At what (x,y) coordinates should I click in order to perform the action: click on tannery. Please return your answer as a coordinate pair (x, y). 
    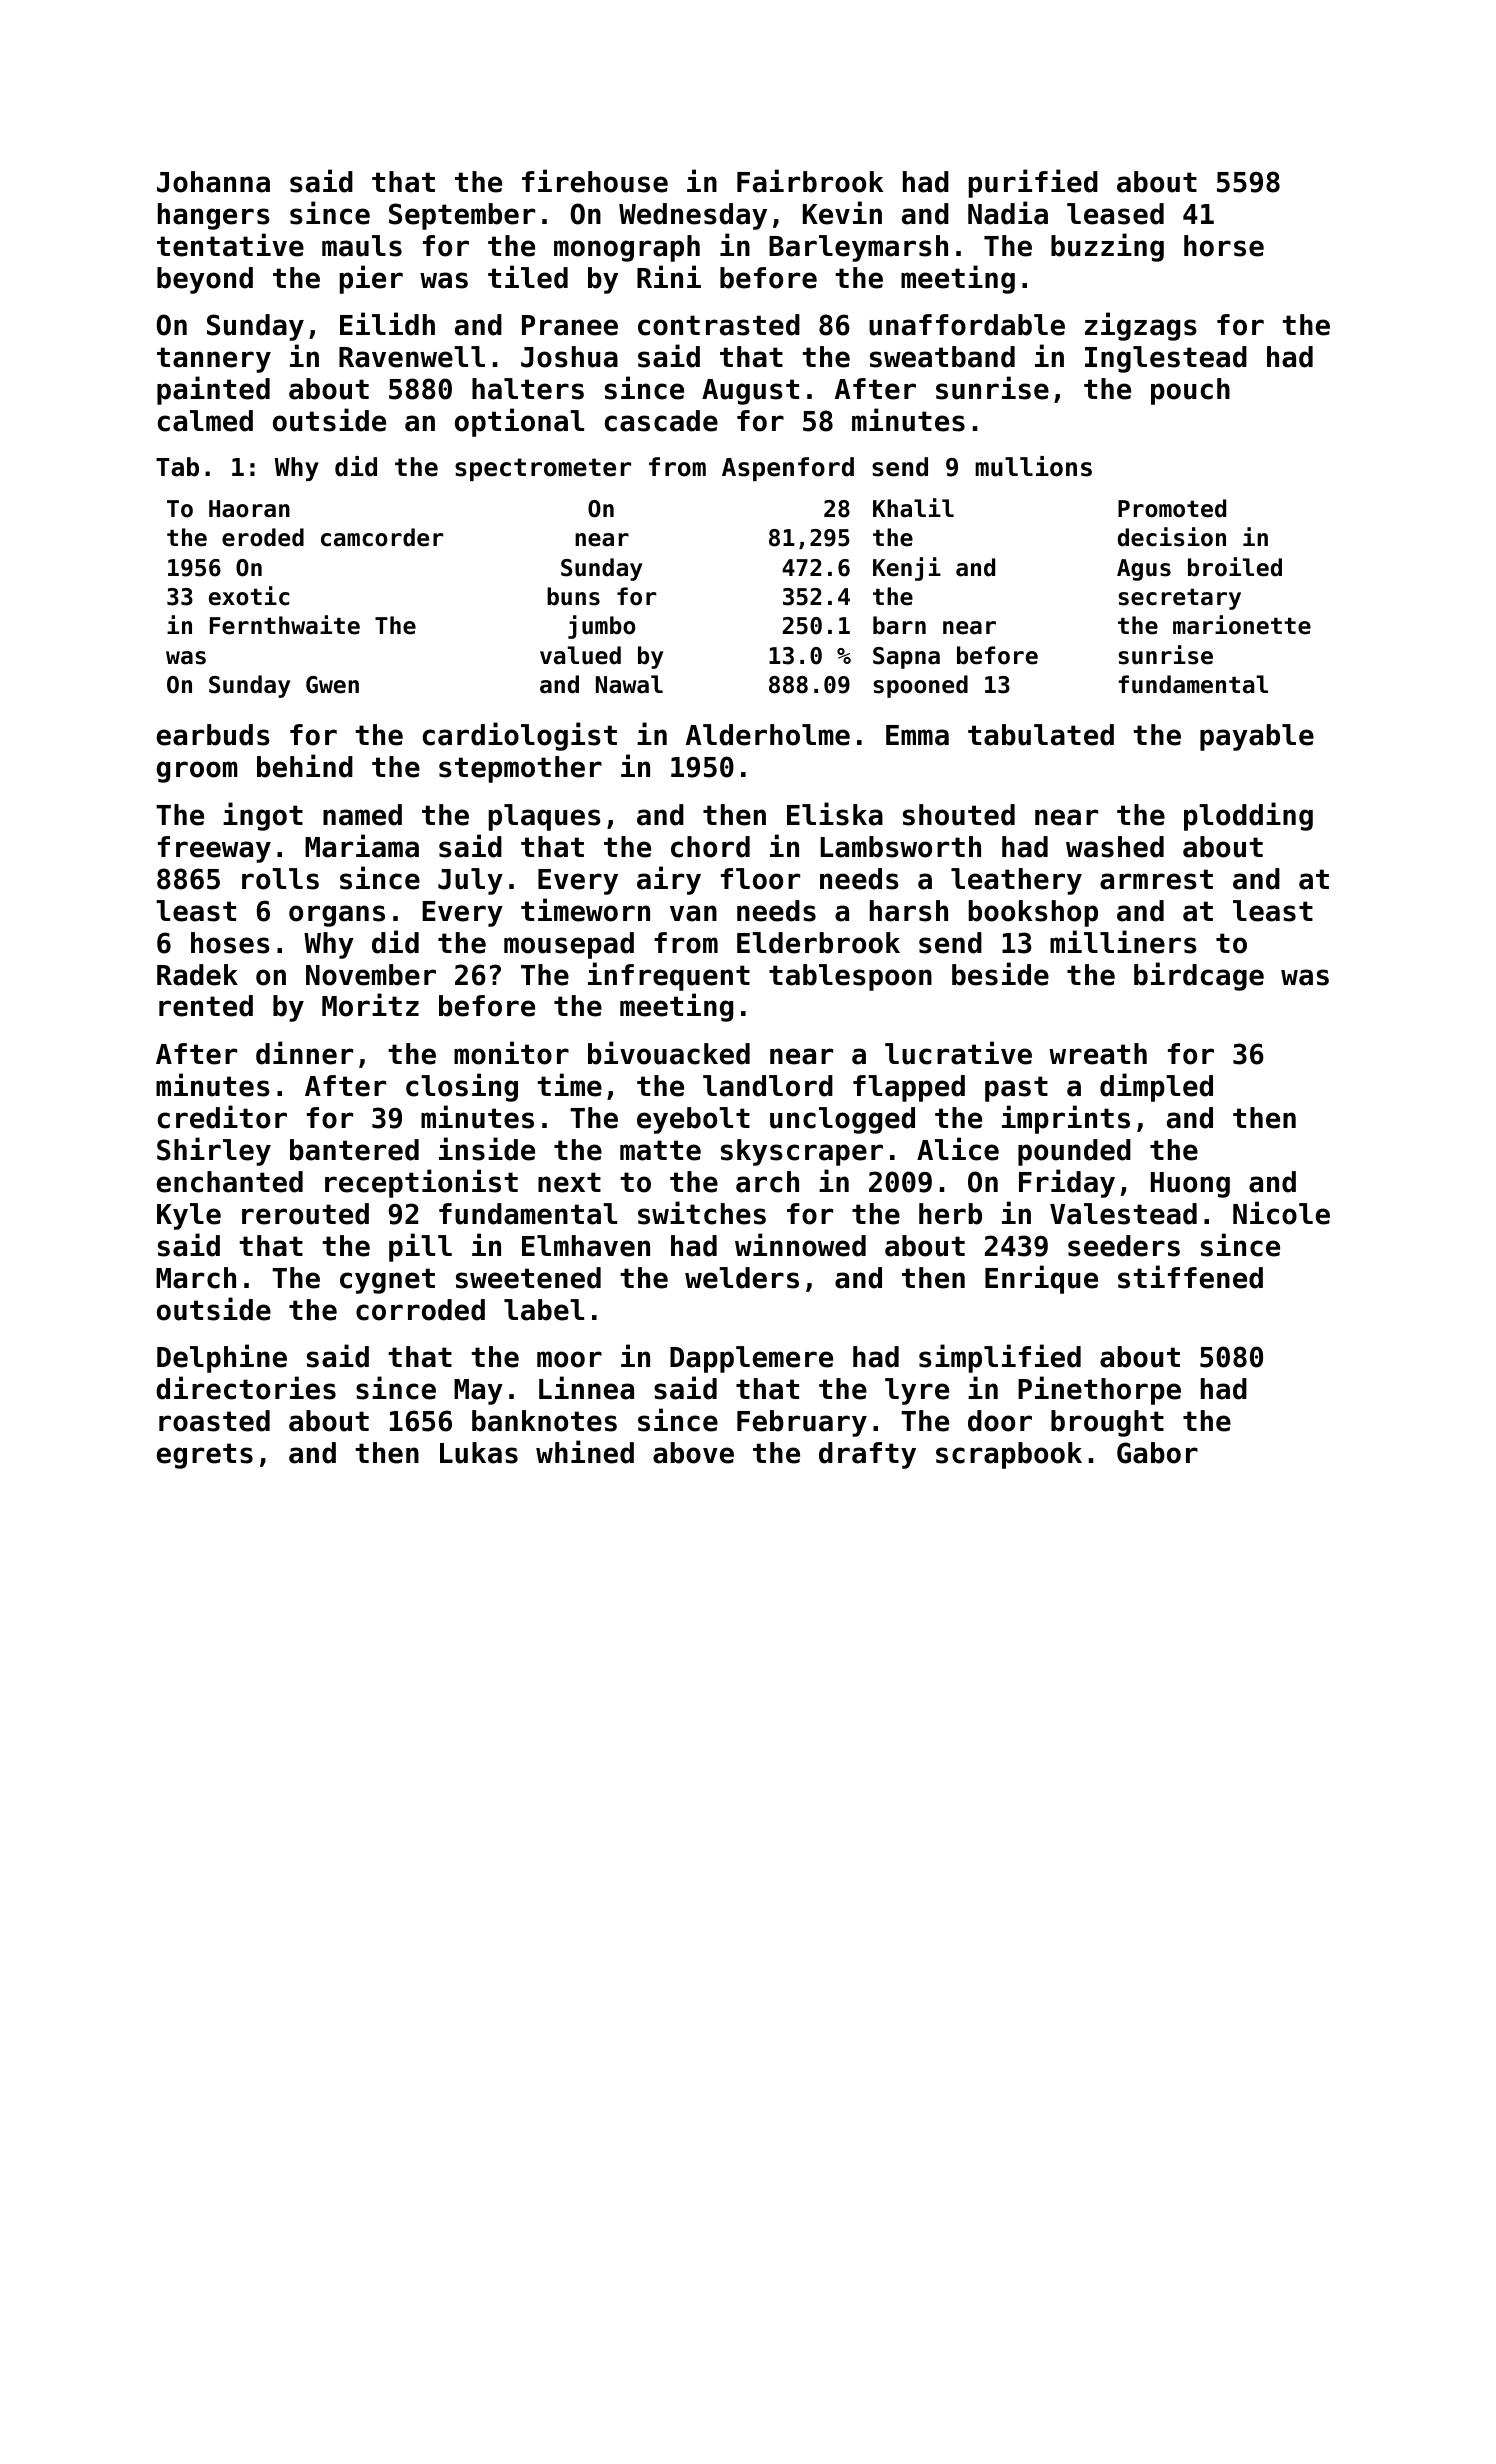
    Looking at the image, I should click on (214, 360).
